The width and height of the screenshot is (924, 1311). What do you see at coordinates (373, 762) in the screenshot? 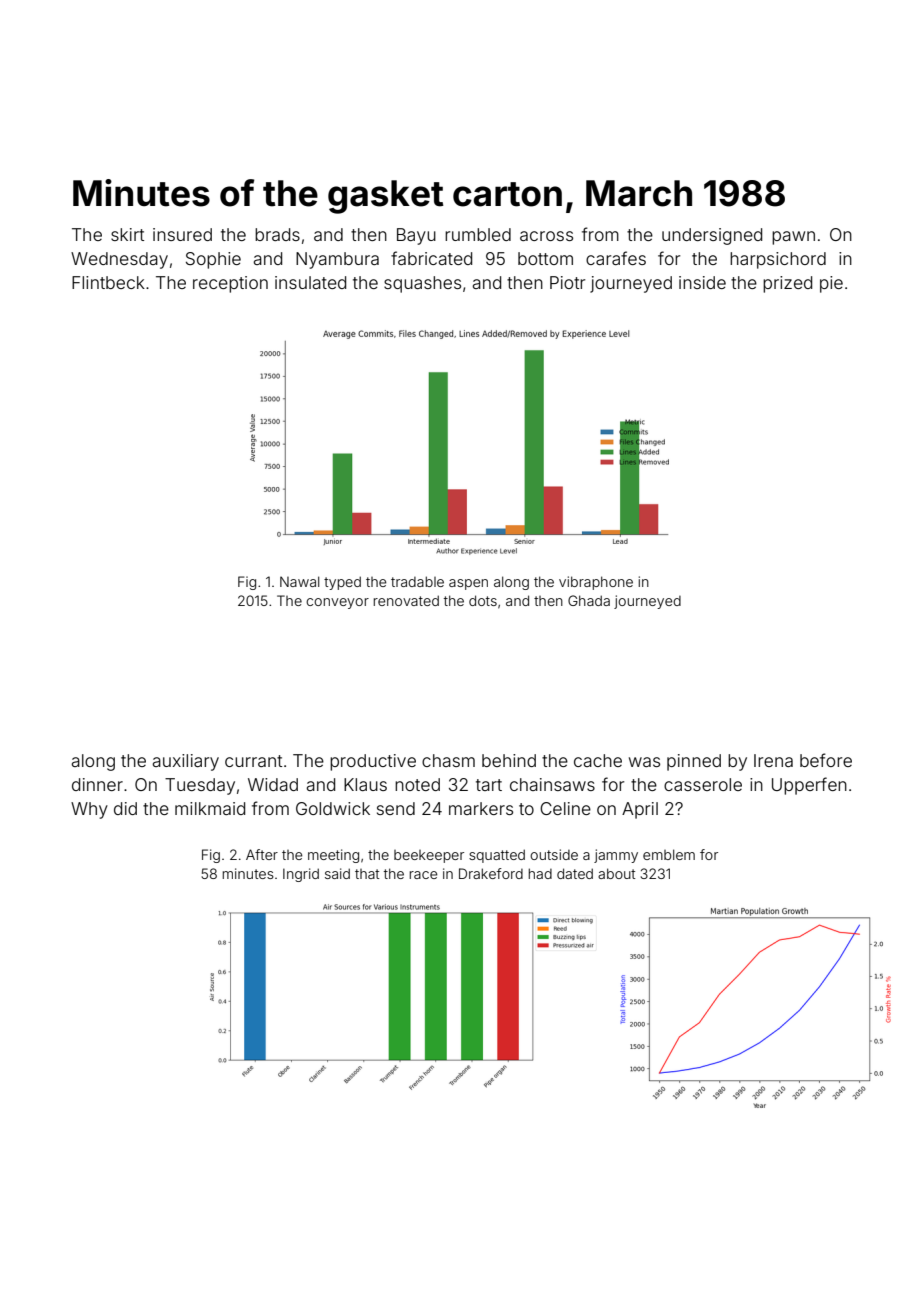
I see `productive` at bounding box center [373, 762].
